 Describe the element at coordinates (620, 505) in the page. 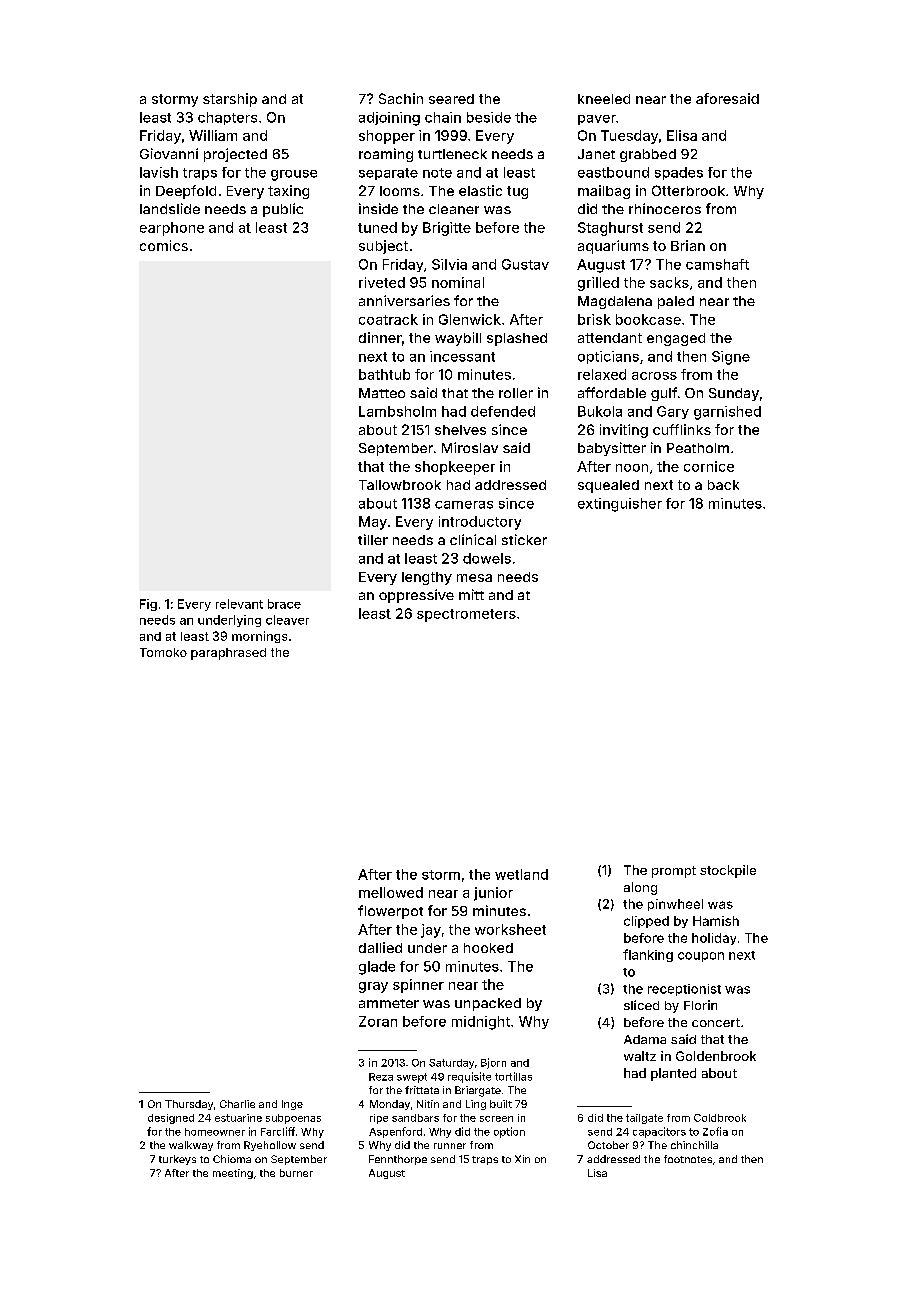

I see `extinguisher` at that location.
